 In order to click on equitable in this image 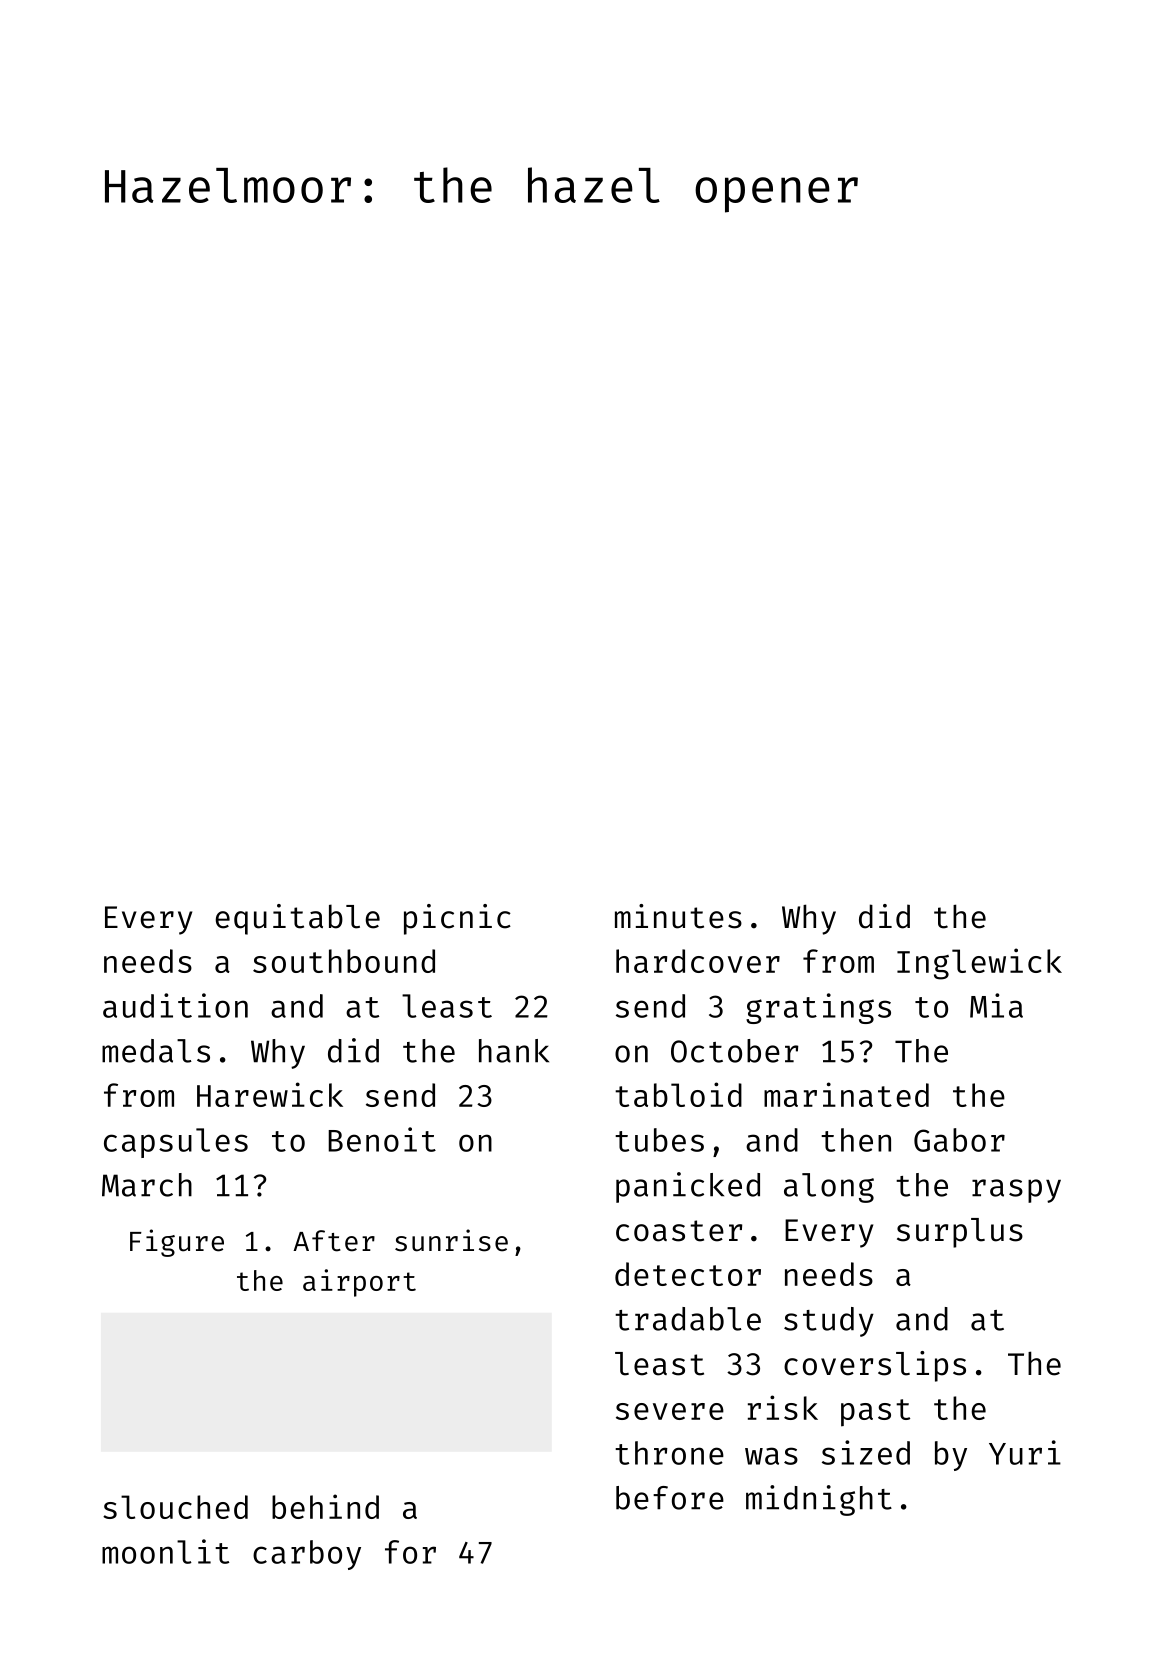, I will do `click(297, 919)`.
